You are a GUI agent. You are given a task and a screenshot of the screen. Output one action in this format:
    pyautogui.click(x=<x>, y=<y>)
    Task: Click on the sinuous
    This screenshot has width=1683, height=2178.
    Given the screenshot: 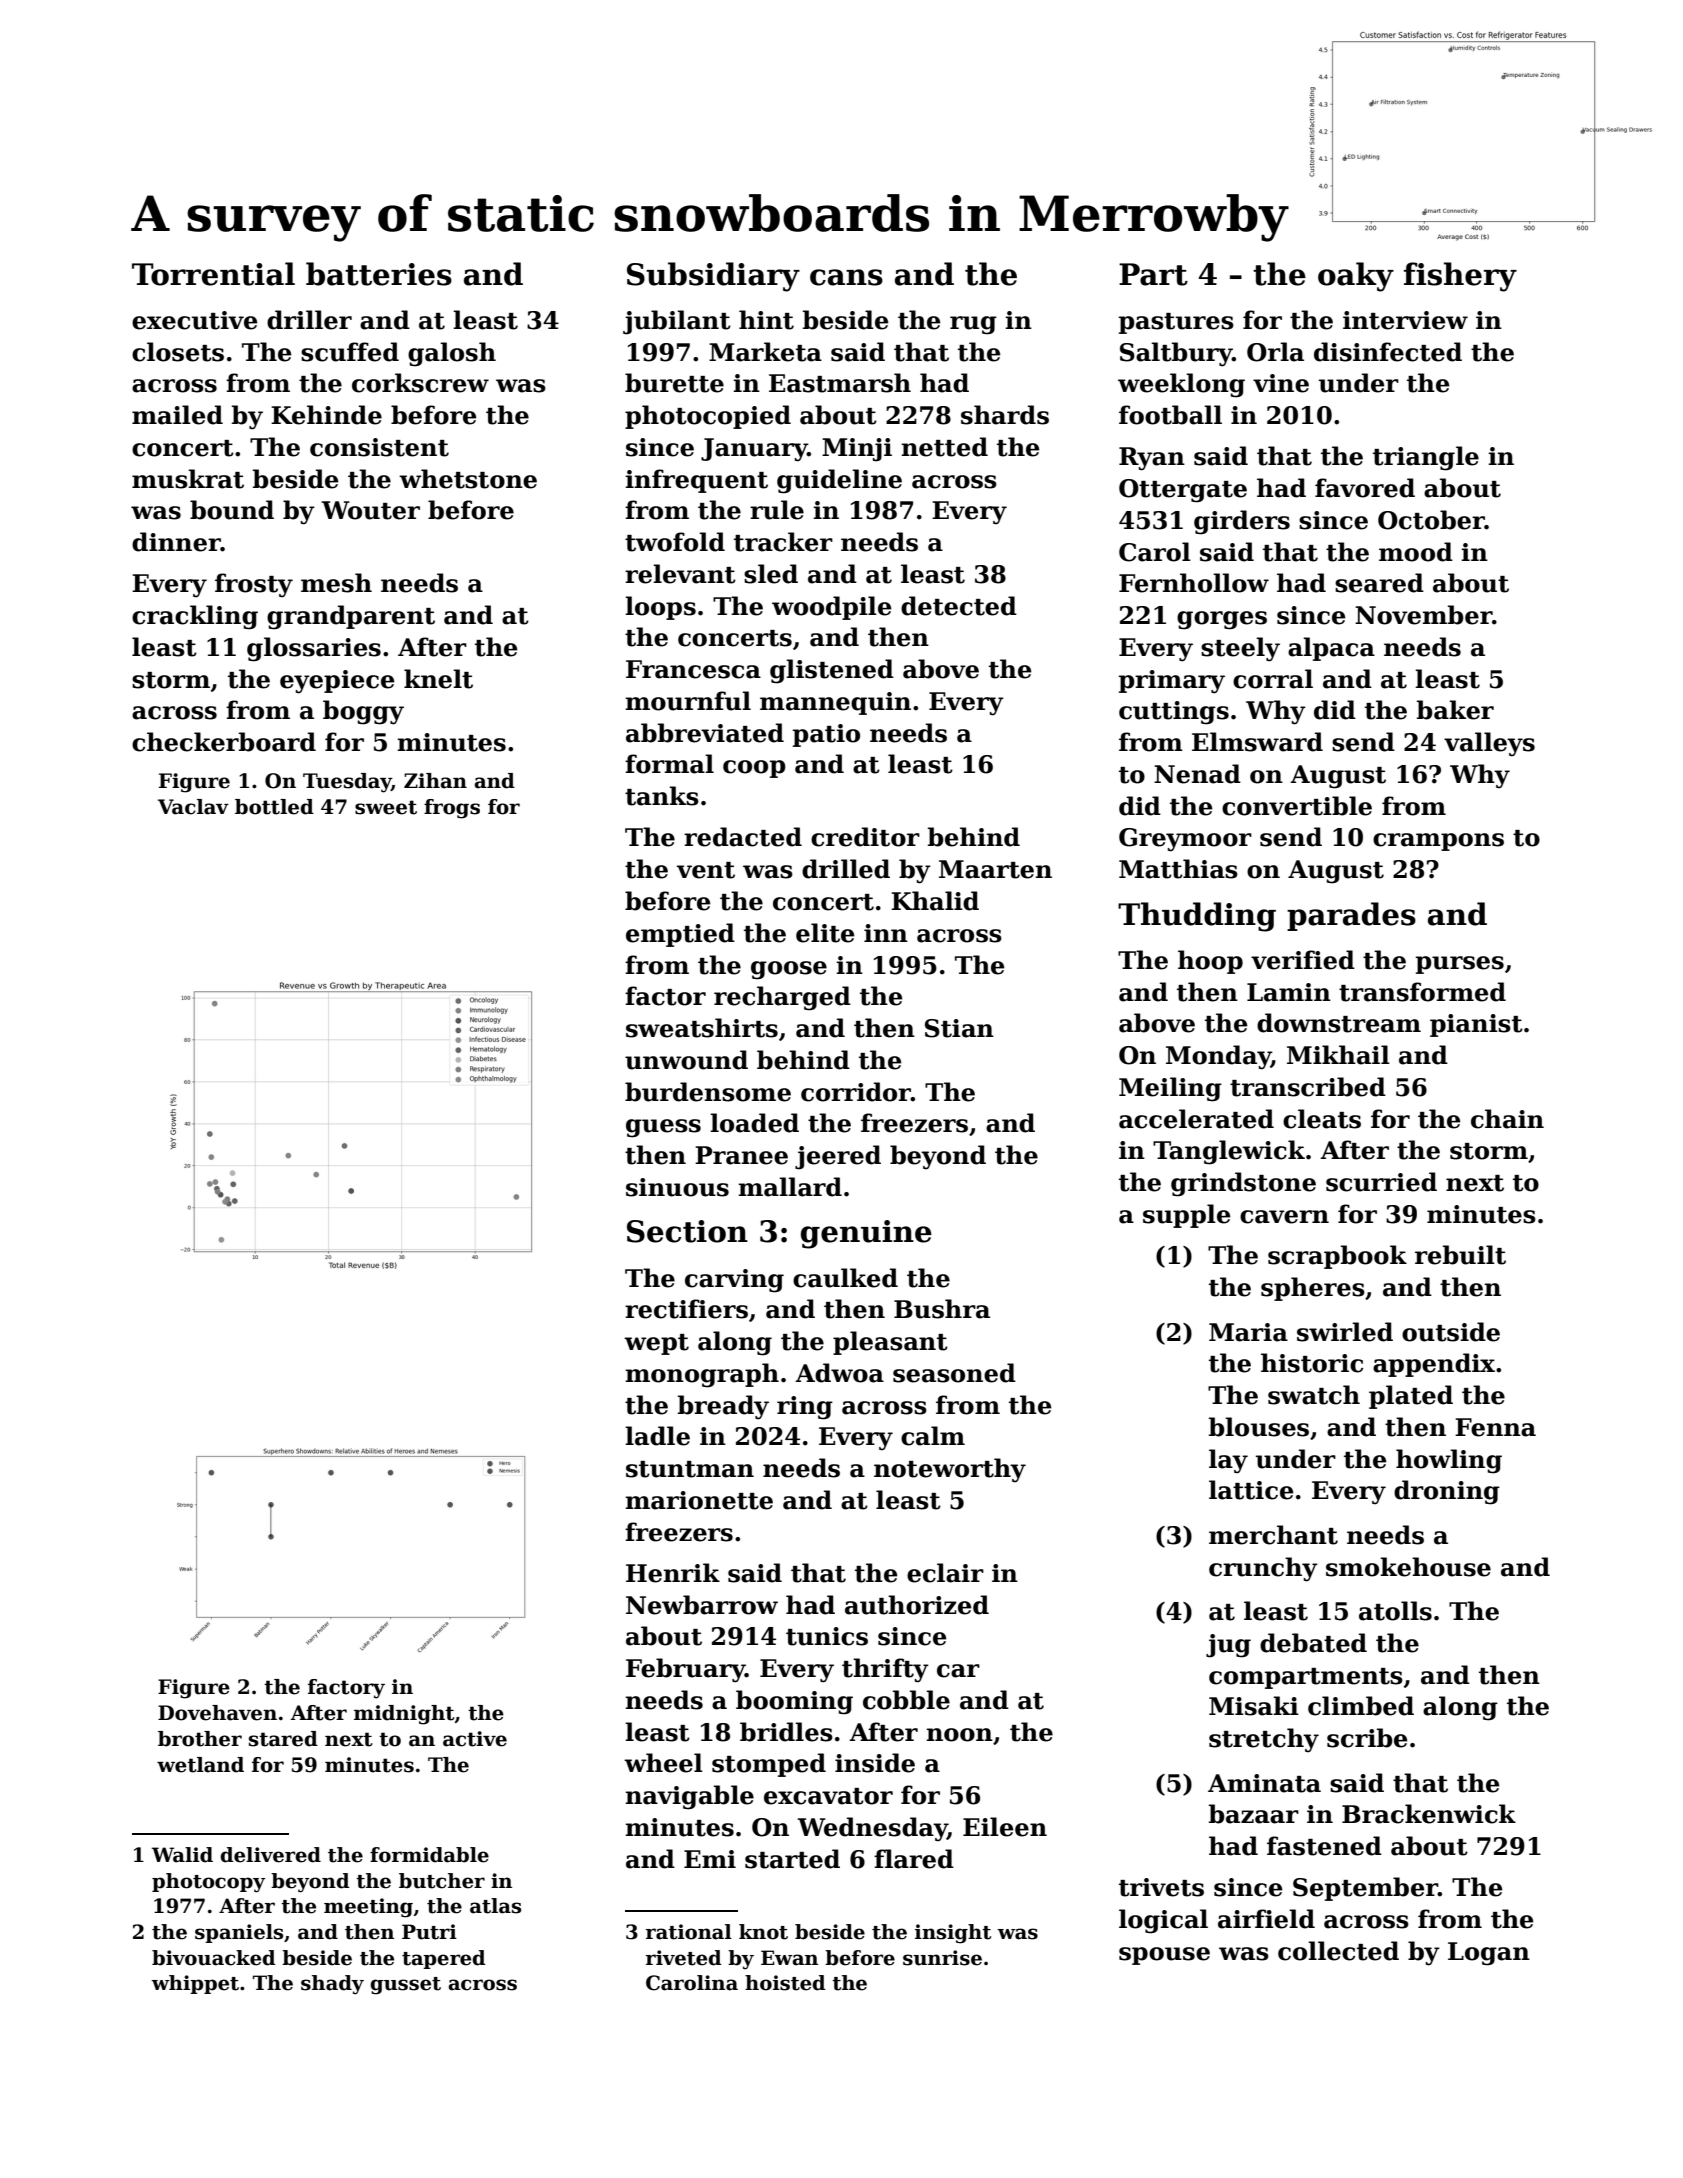 What is the action you would take?
    pyautogui.click(x=677, y=1187)
